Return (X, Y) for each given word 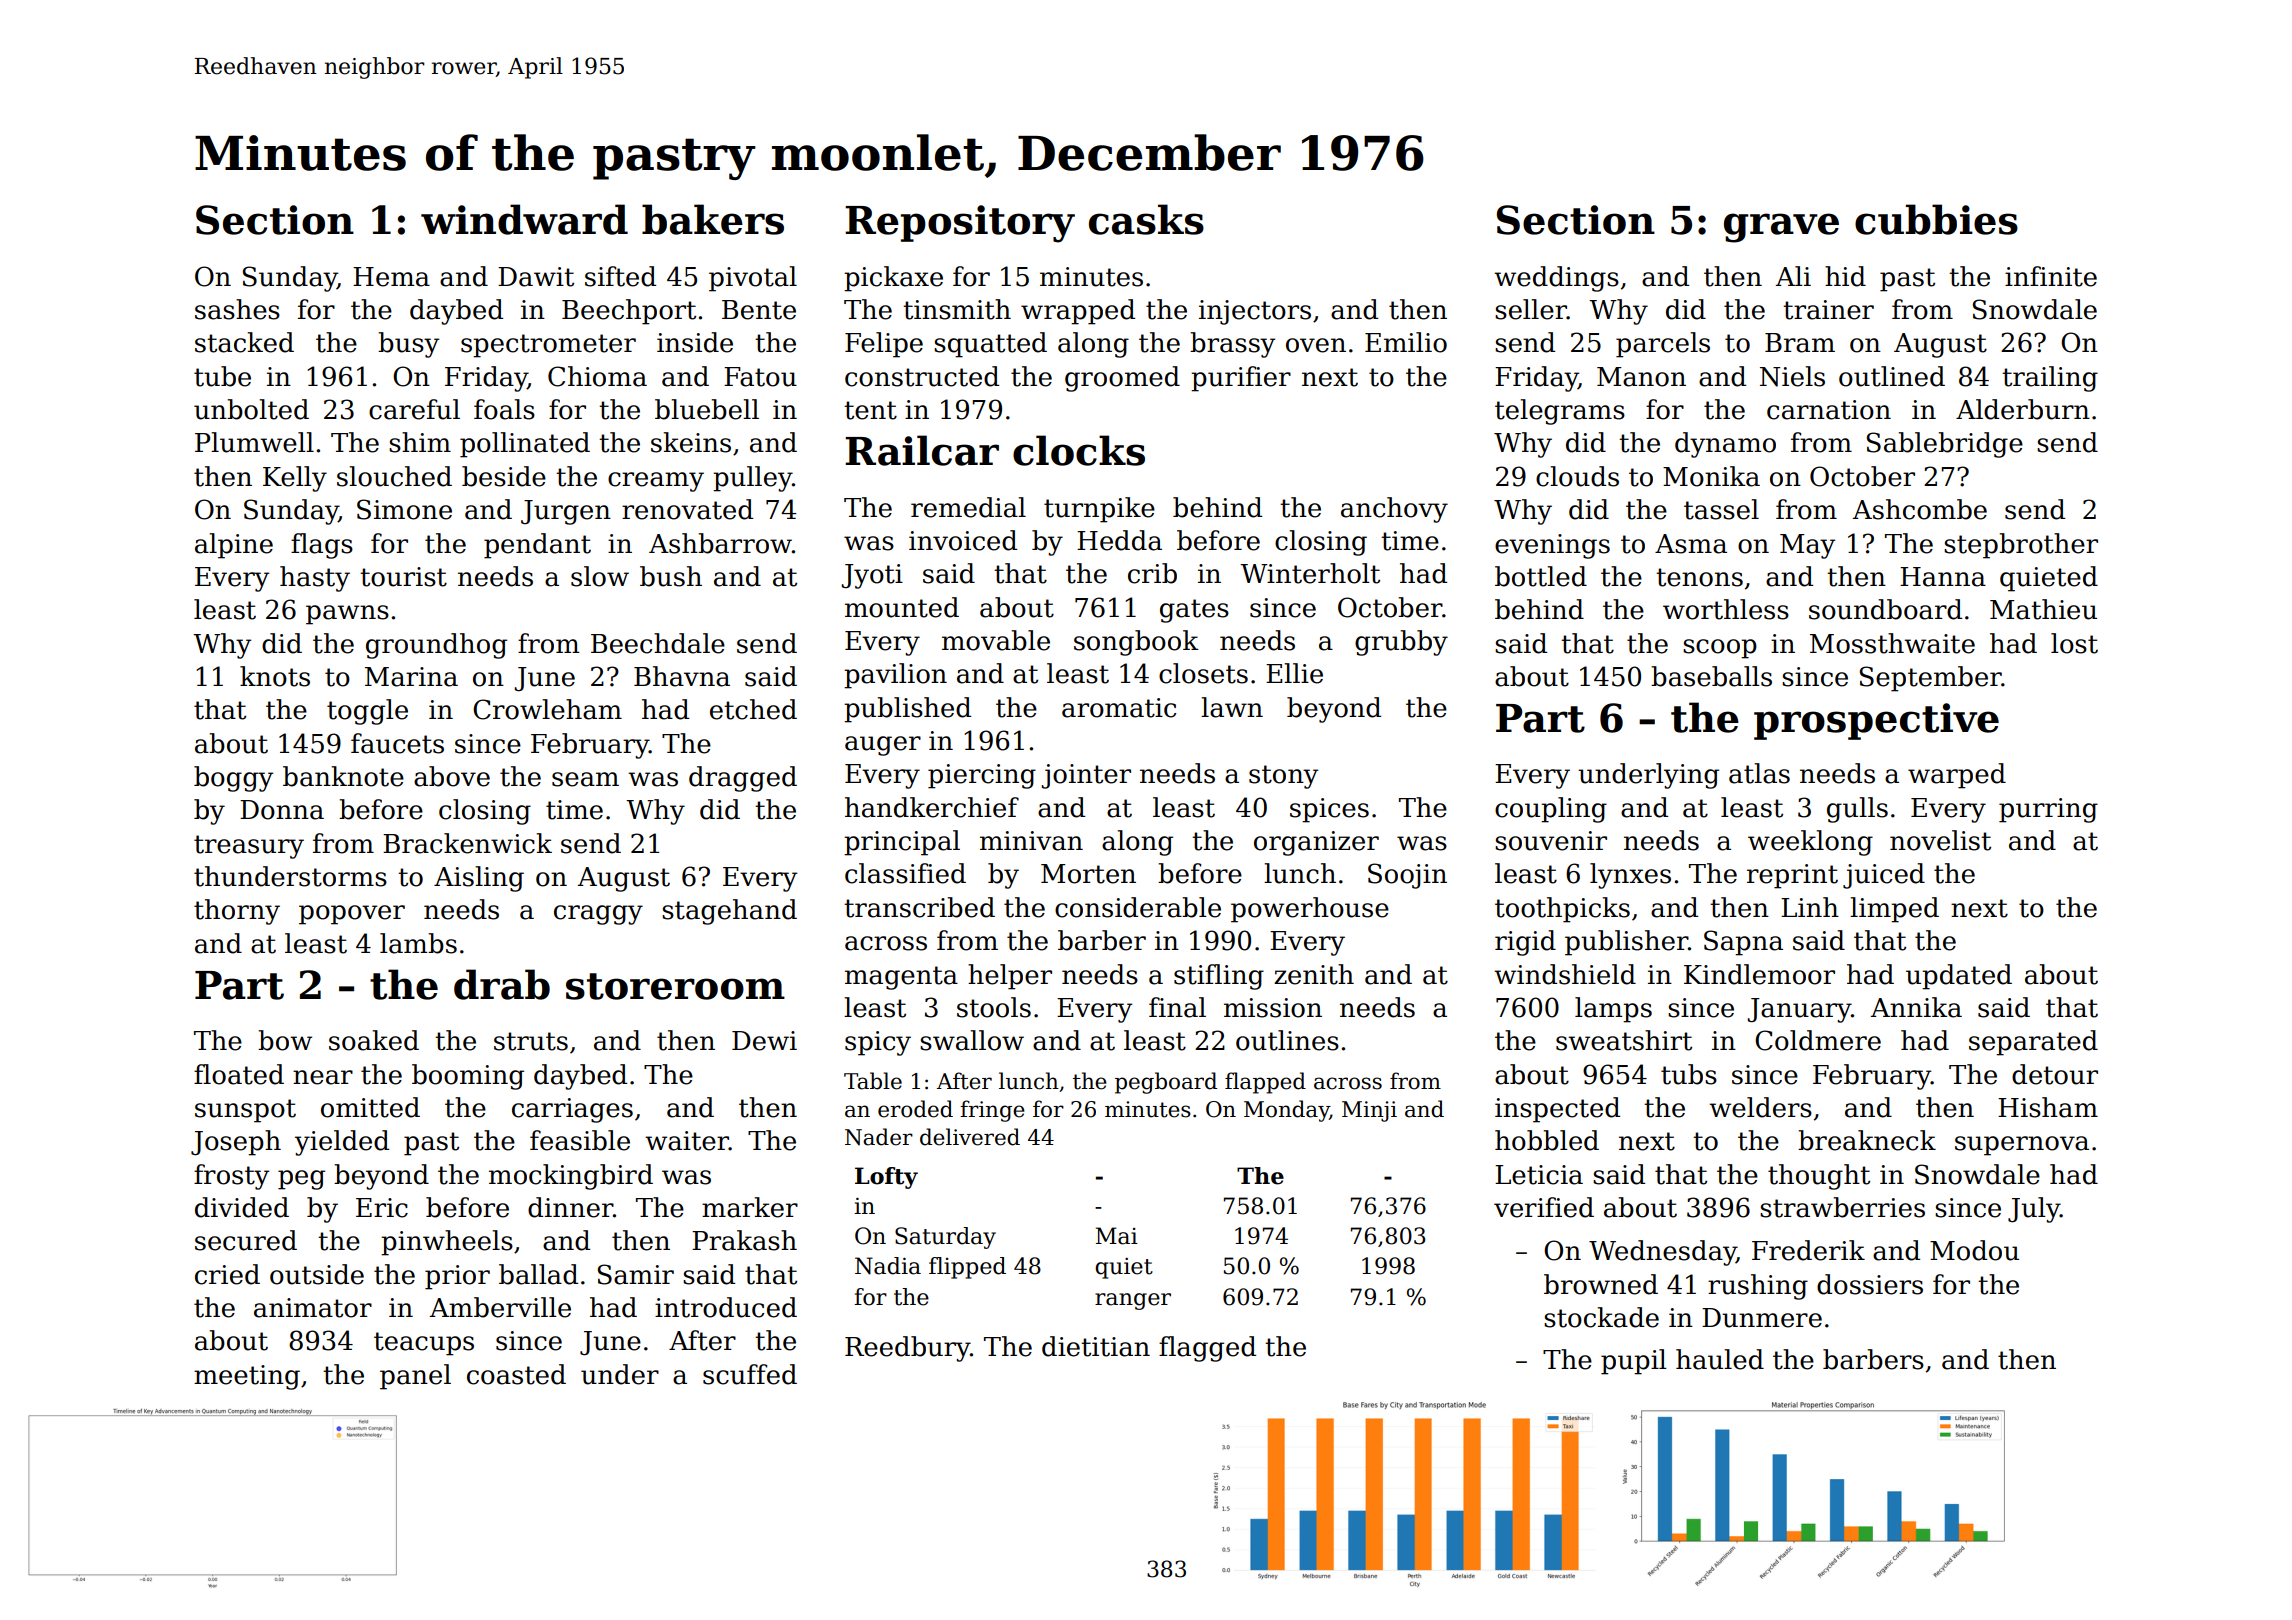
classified (905, 873)
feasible (580, 1140)
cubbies (1936, 219)
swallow (972, 1040)
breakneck (1867, 1140)
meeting (247, 1377)
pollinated (525, 445)
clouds (1577, 476)
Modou (1974, 1250)
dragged (743, 779)
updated (1959, 977)
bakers (713, 219)
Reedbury (907, 1349)
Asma (1691, 544)
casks (1146, 219)
